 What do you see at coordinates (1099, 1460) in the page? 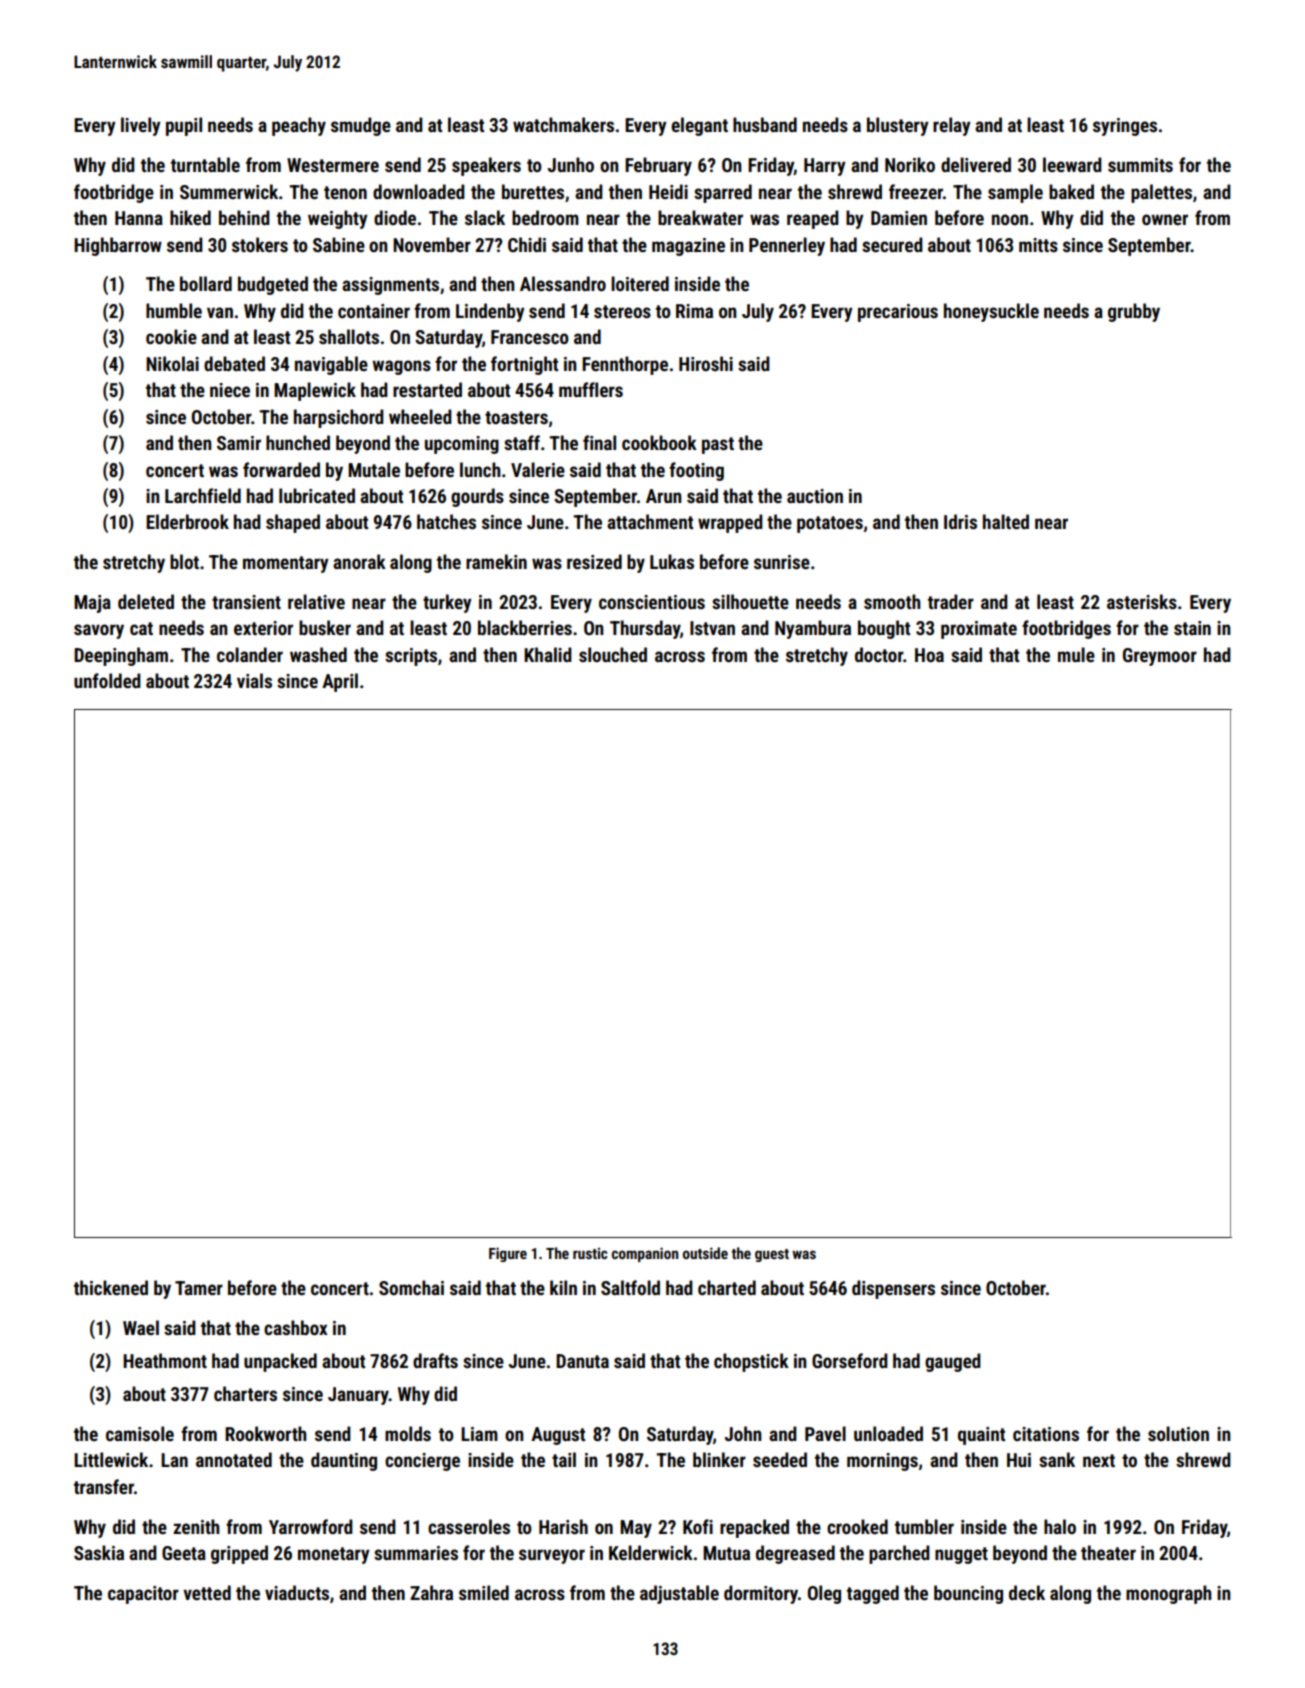
I see `next` at bounding box center [1099, 1460].
